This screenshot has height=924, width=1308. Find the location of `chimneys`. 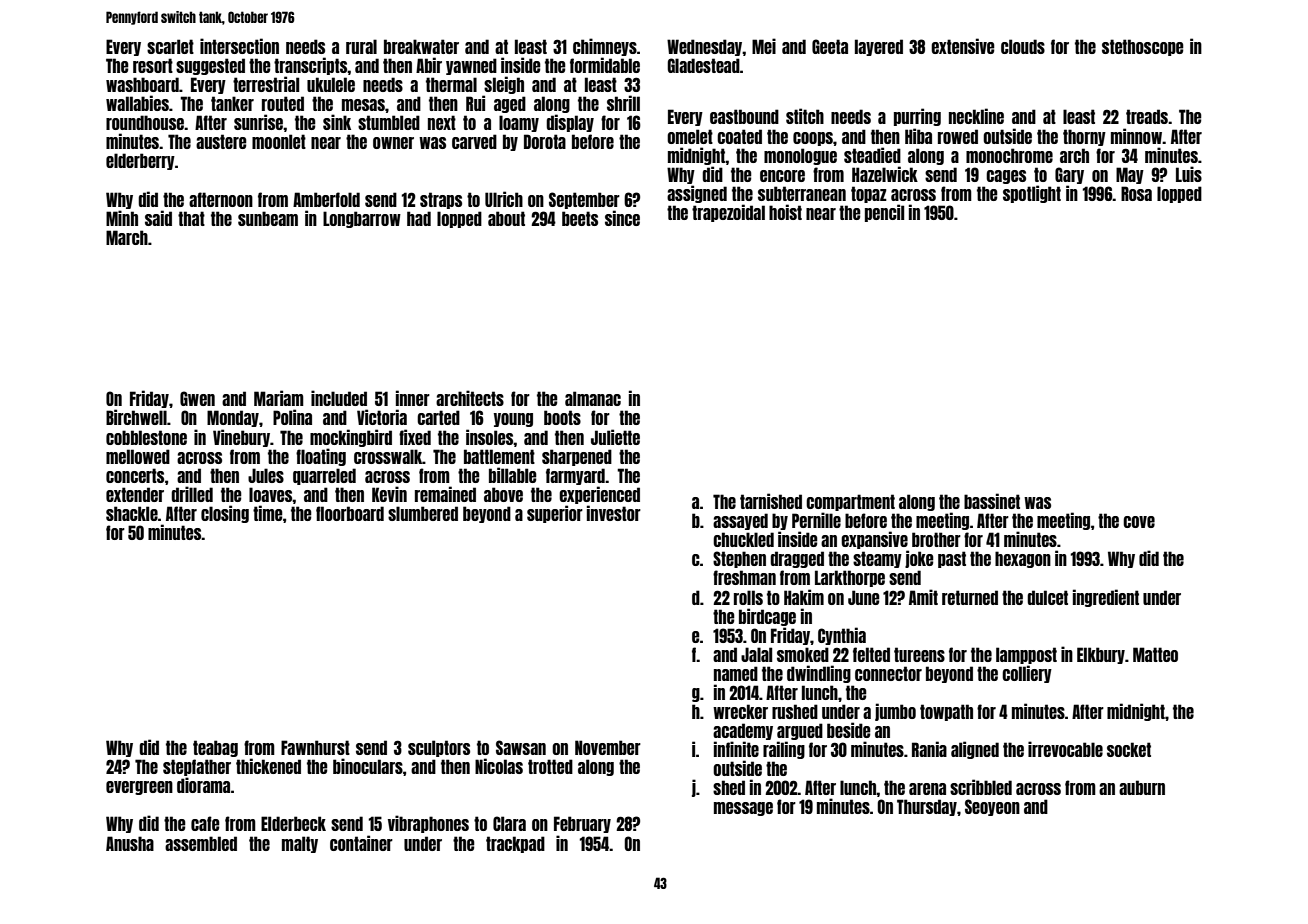

chimneys is located at coordinates (605, 47).
